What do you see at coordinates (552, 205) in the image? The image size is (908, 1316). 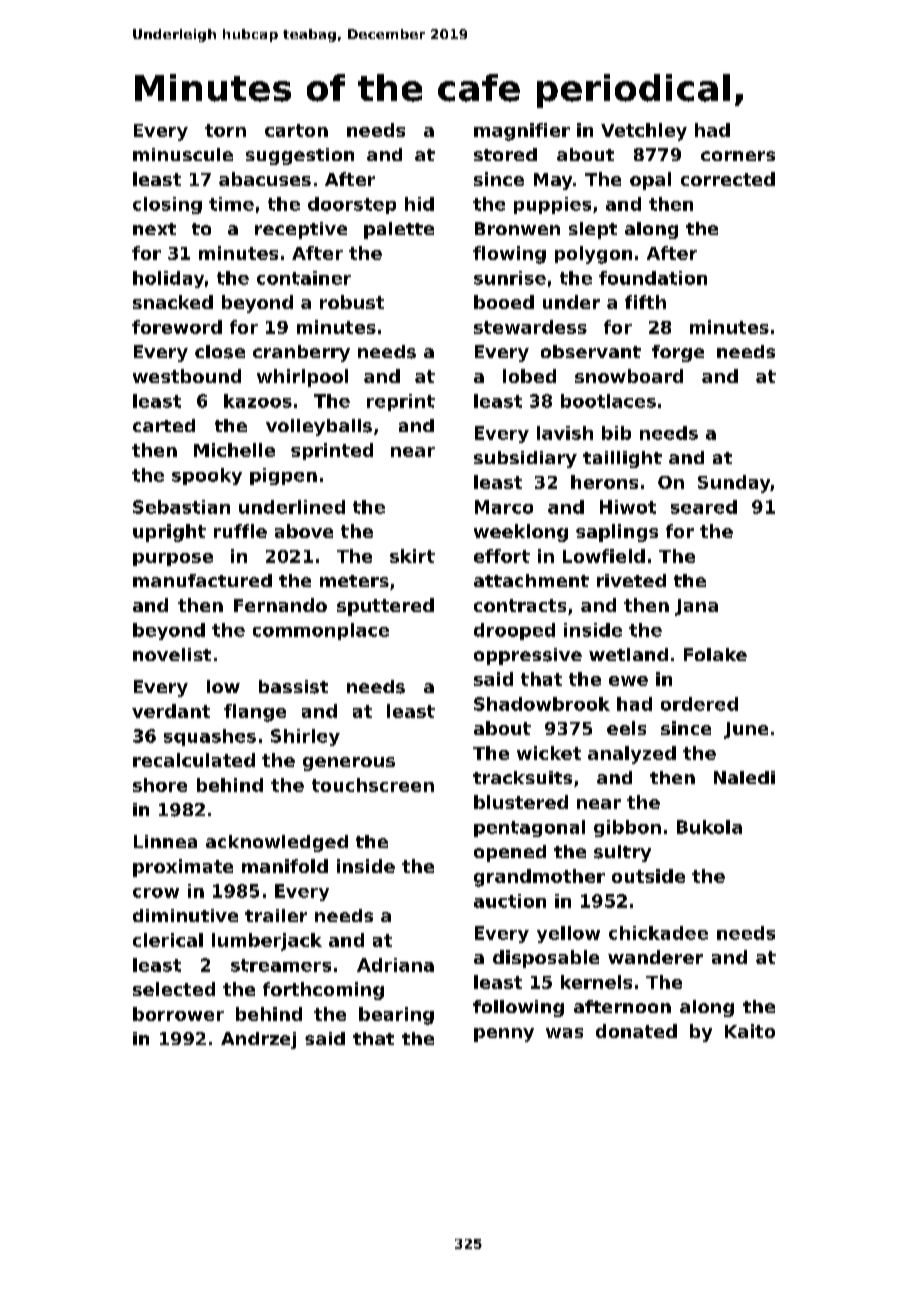 I see `puppies` at bounding box center [552, 205].
